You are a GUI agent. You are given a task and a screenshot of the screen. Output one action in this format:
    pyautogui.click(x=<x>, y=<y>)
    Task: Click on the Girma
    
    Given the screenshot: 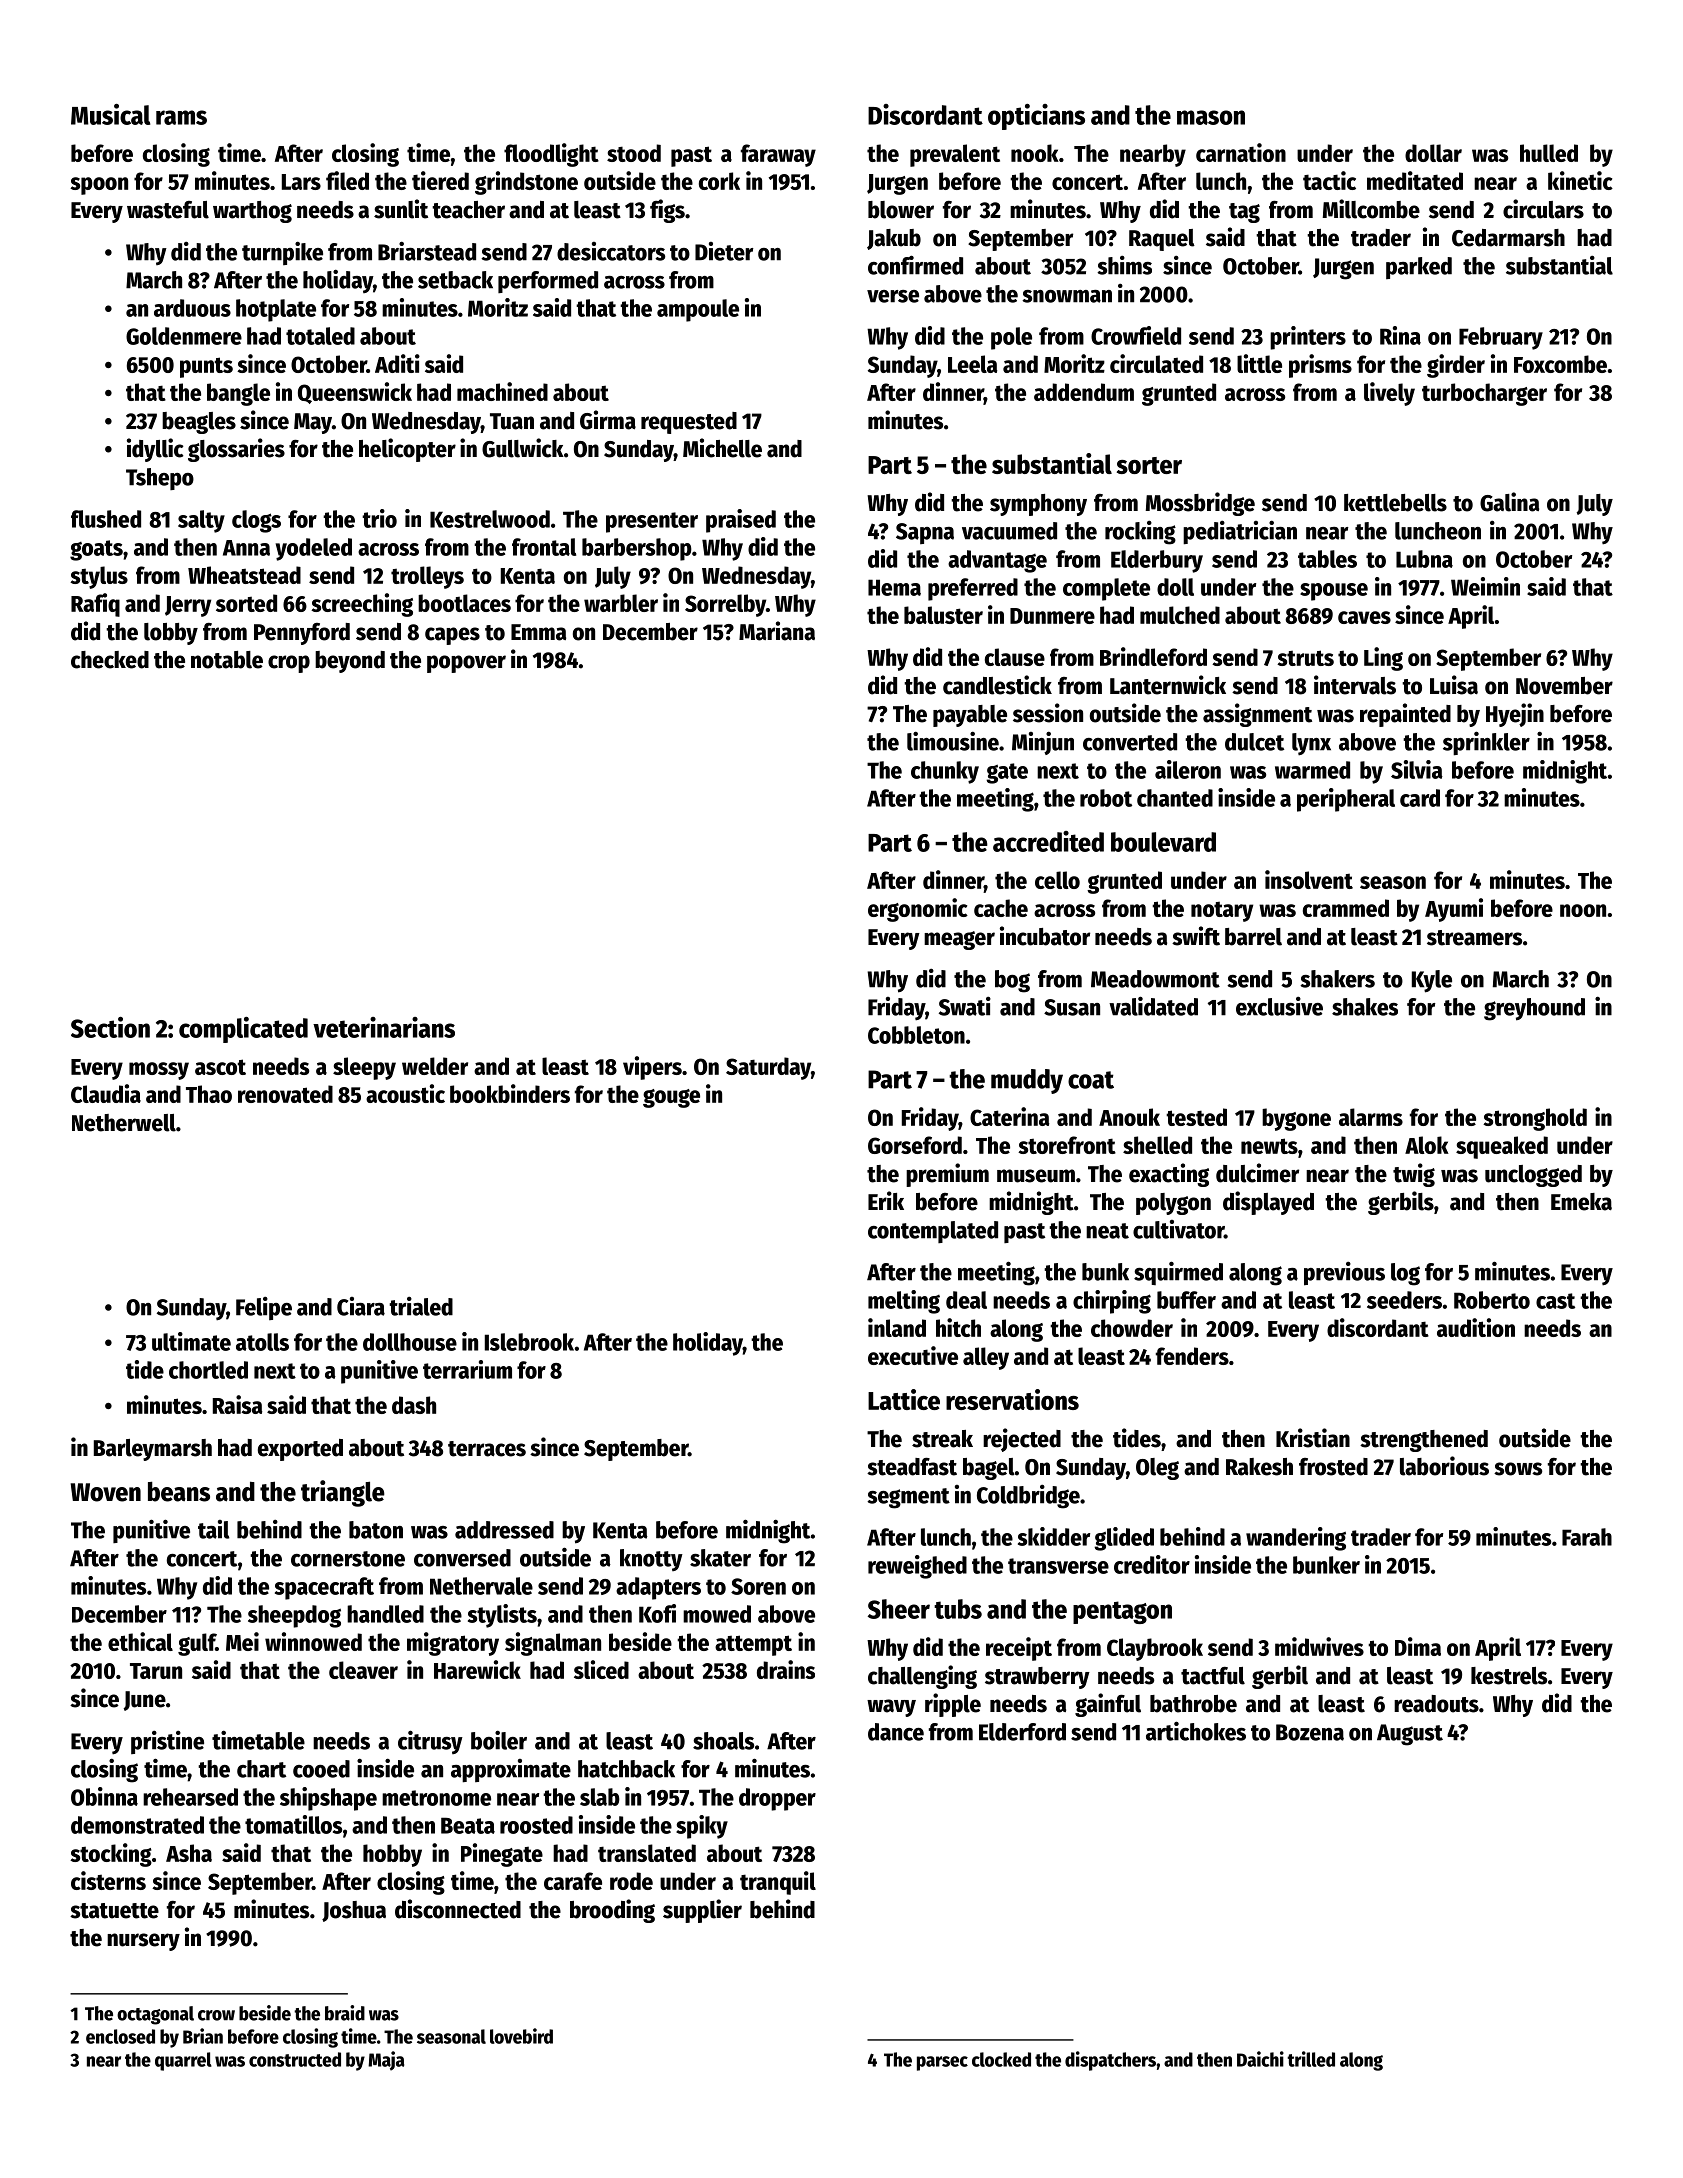 What is the action you would take?
    pyautogui.click(x=608, y=420)
